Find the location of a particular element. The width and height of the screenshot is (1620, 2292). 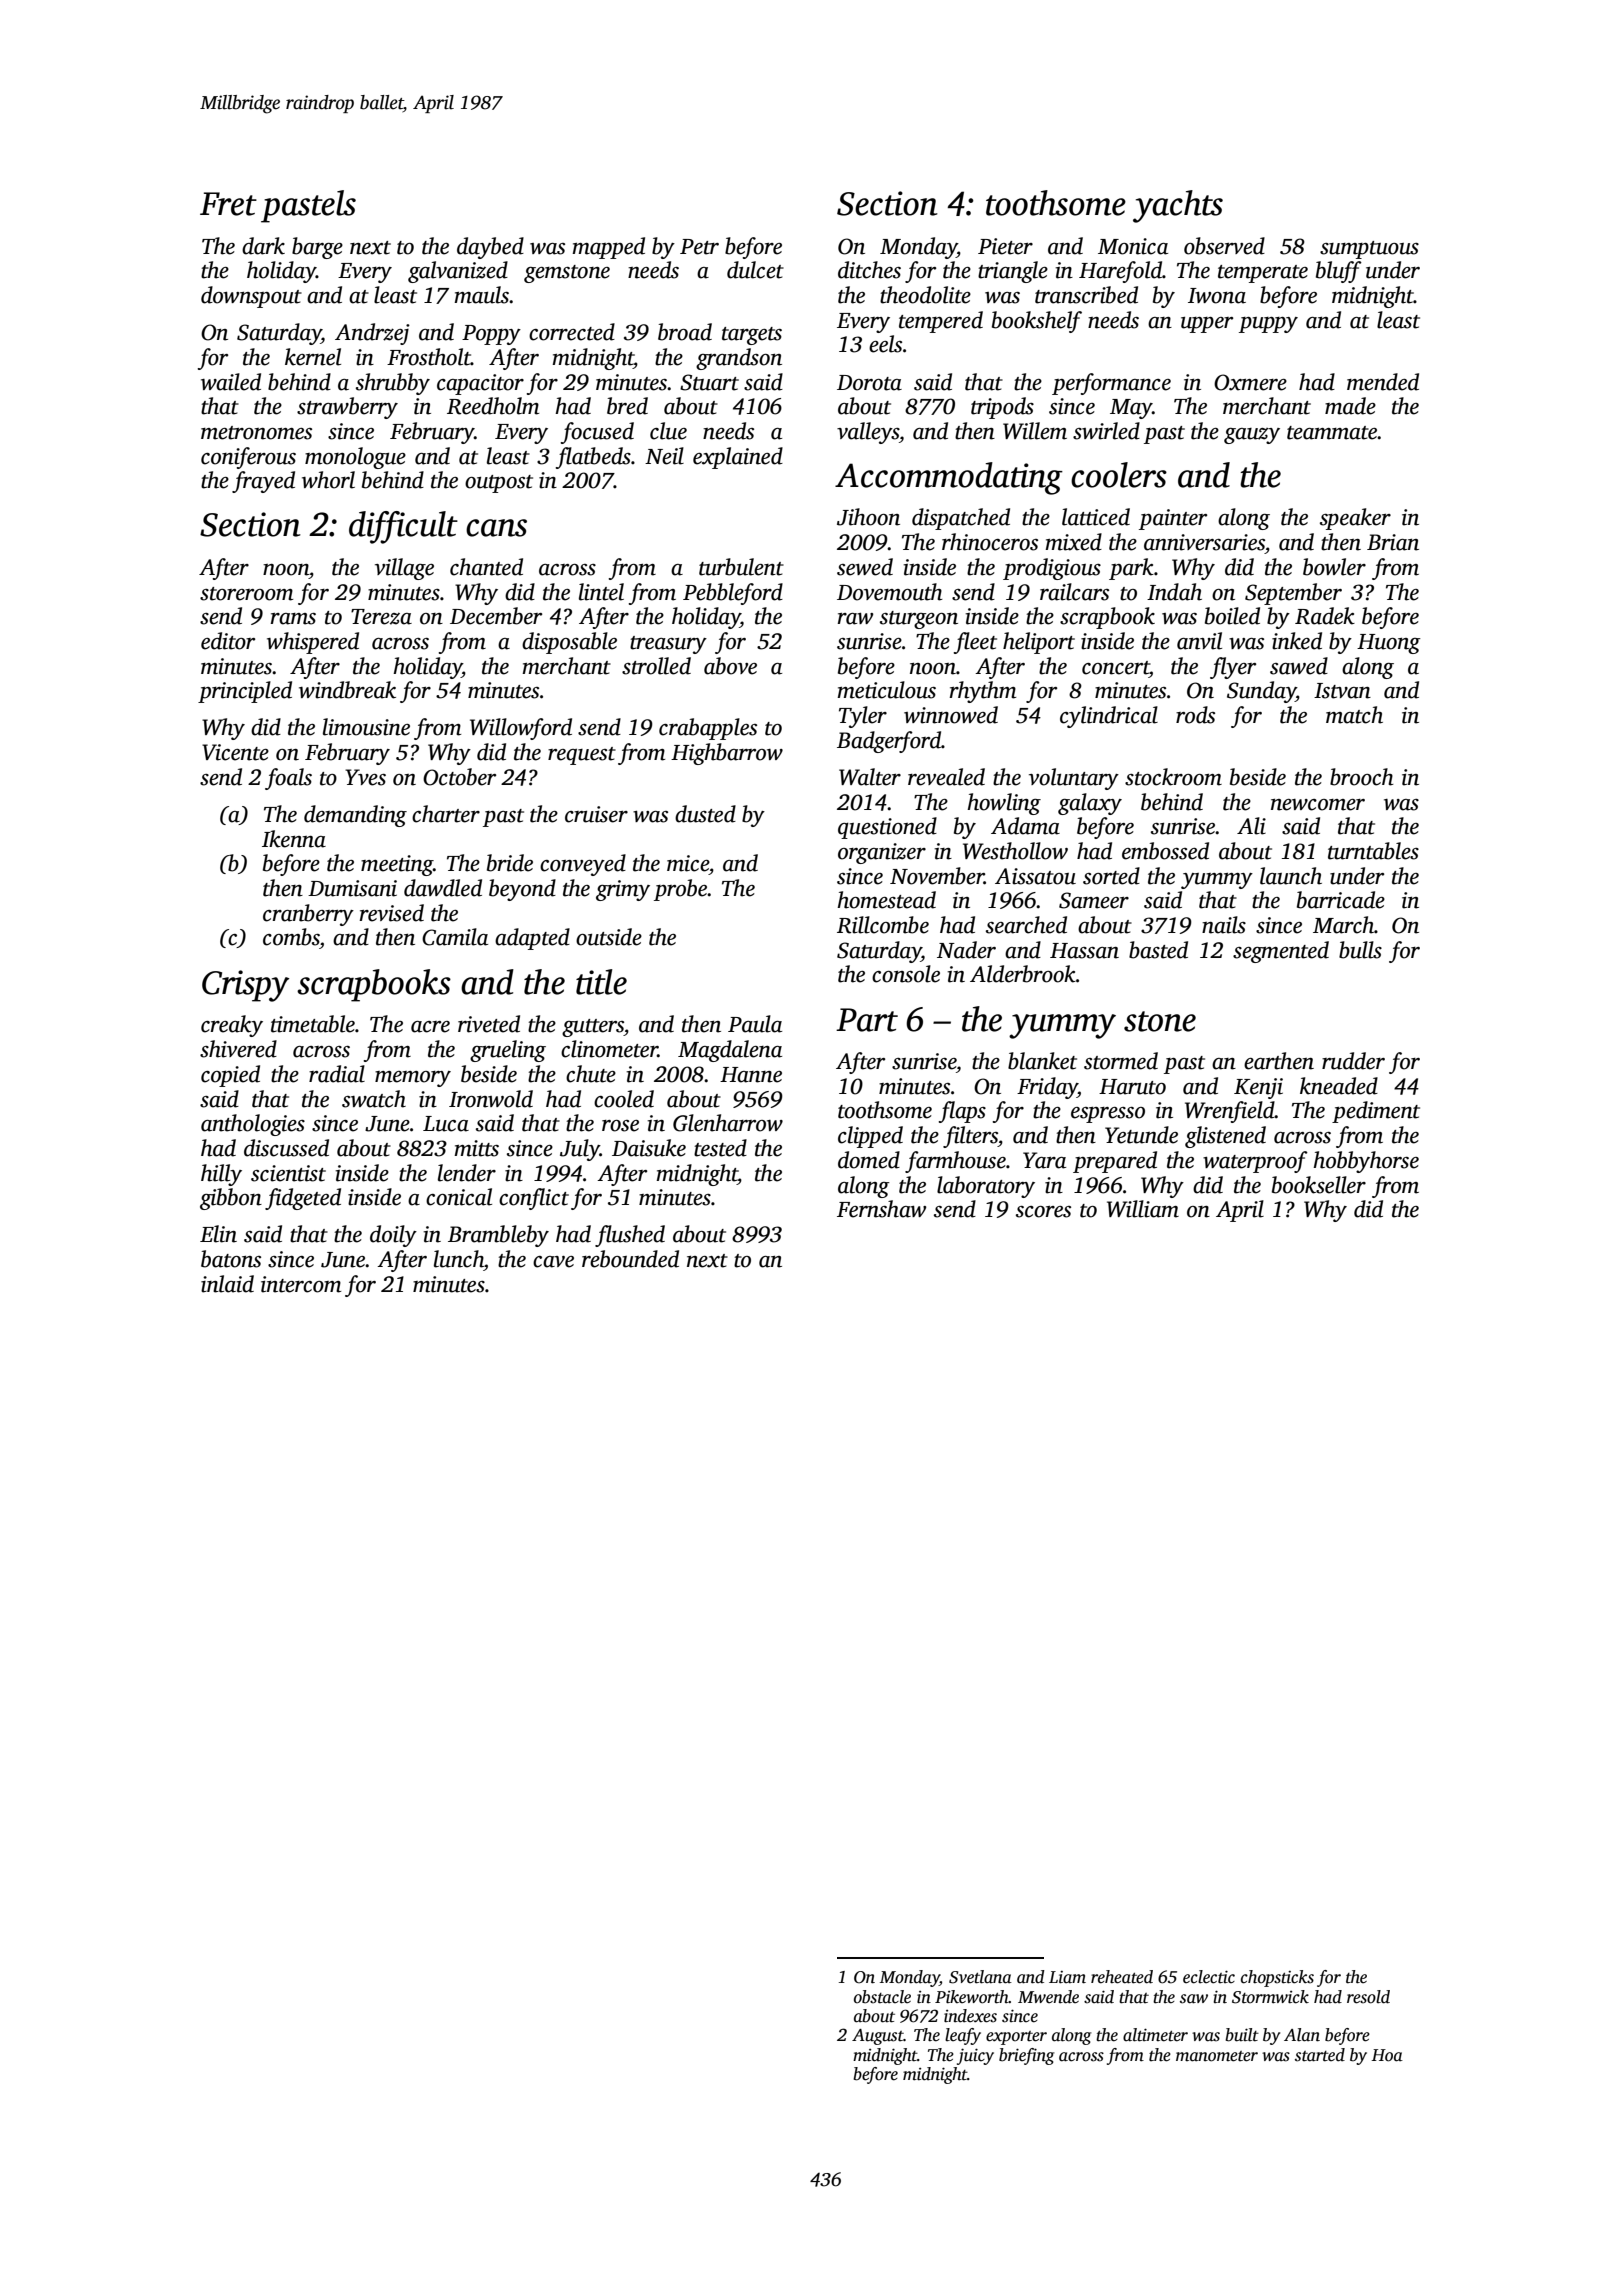

homestead is located at coordinates (886, 900).
